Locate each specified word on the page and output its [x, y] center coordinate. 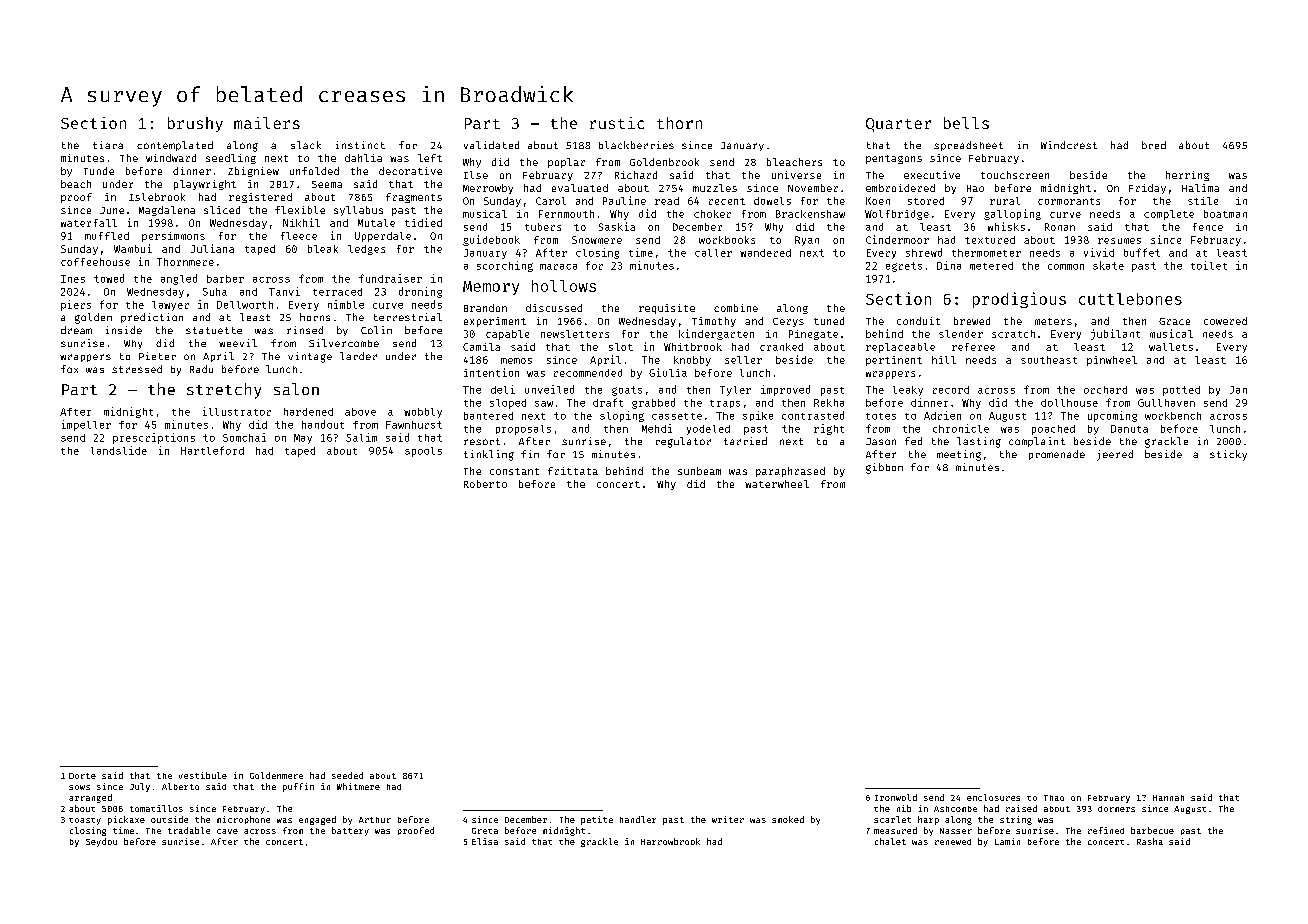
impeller [86, 425]
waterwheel [777, 484]
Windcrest [1069, 145]
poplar [566, 163]
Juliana [212, 248]
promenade [1057, 455]
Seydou [101, 842]
